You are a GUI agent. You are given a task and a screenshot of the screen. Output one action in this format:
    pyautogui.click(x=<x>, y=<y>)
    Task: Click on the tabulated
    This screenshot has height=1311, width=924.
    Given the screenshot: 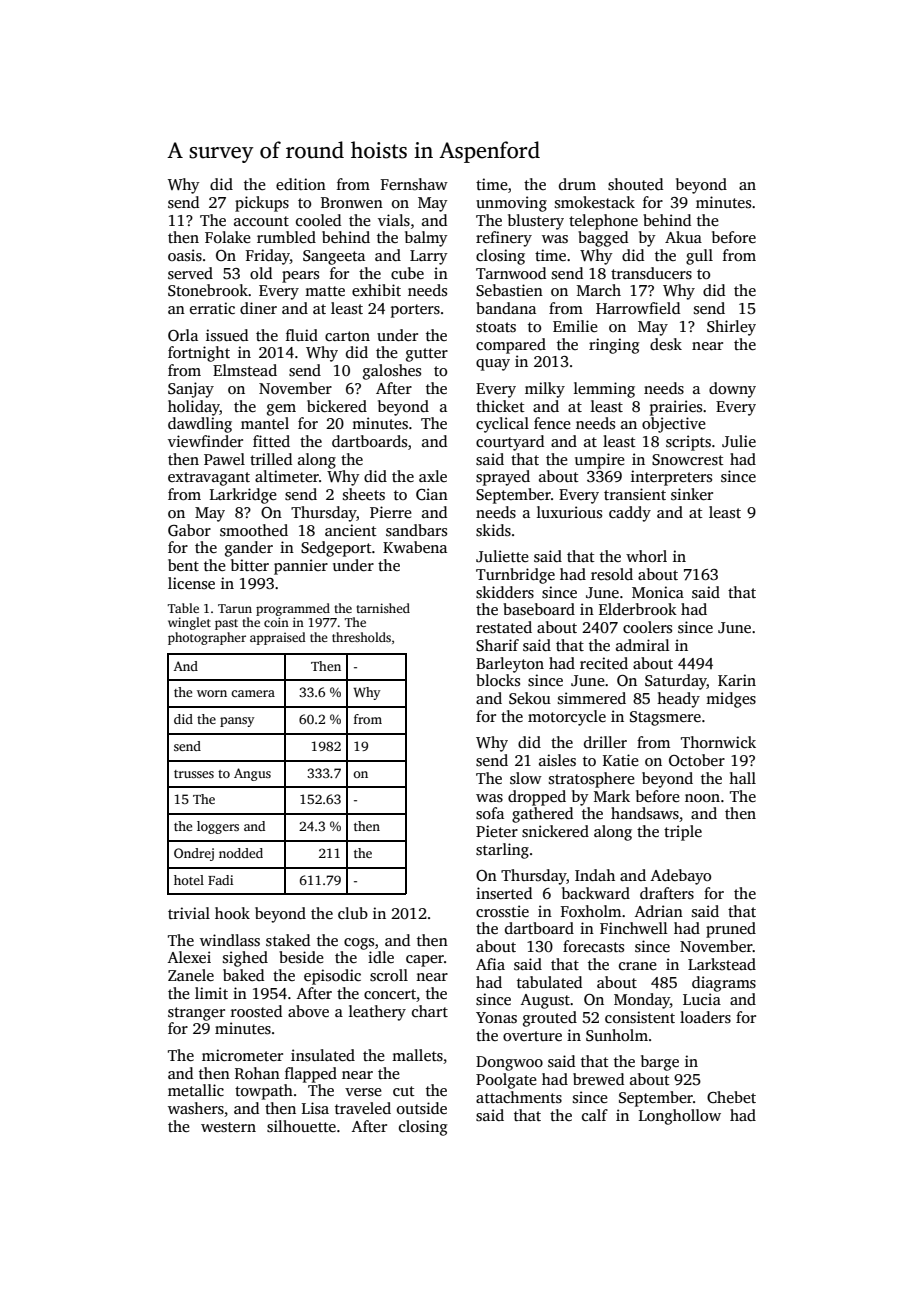 What is the action you would take?
    pyautogui.click(x=549, y=982)
